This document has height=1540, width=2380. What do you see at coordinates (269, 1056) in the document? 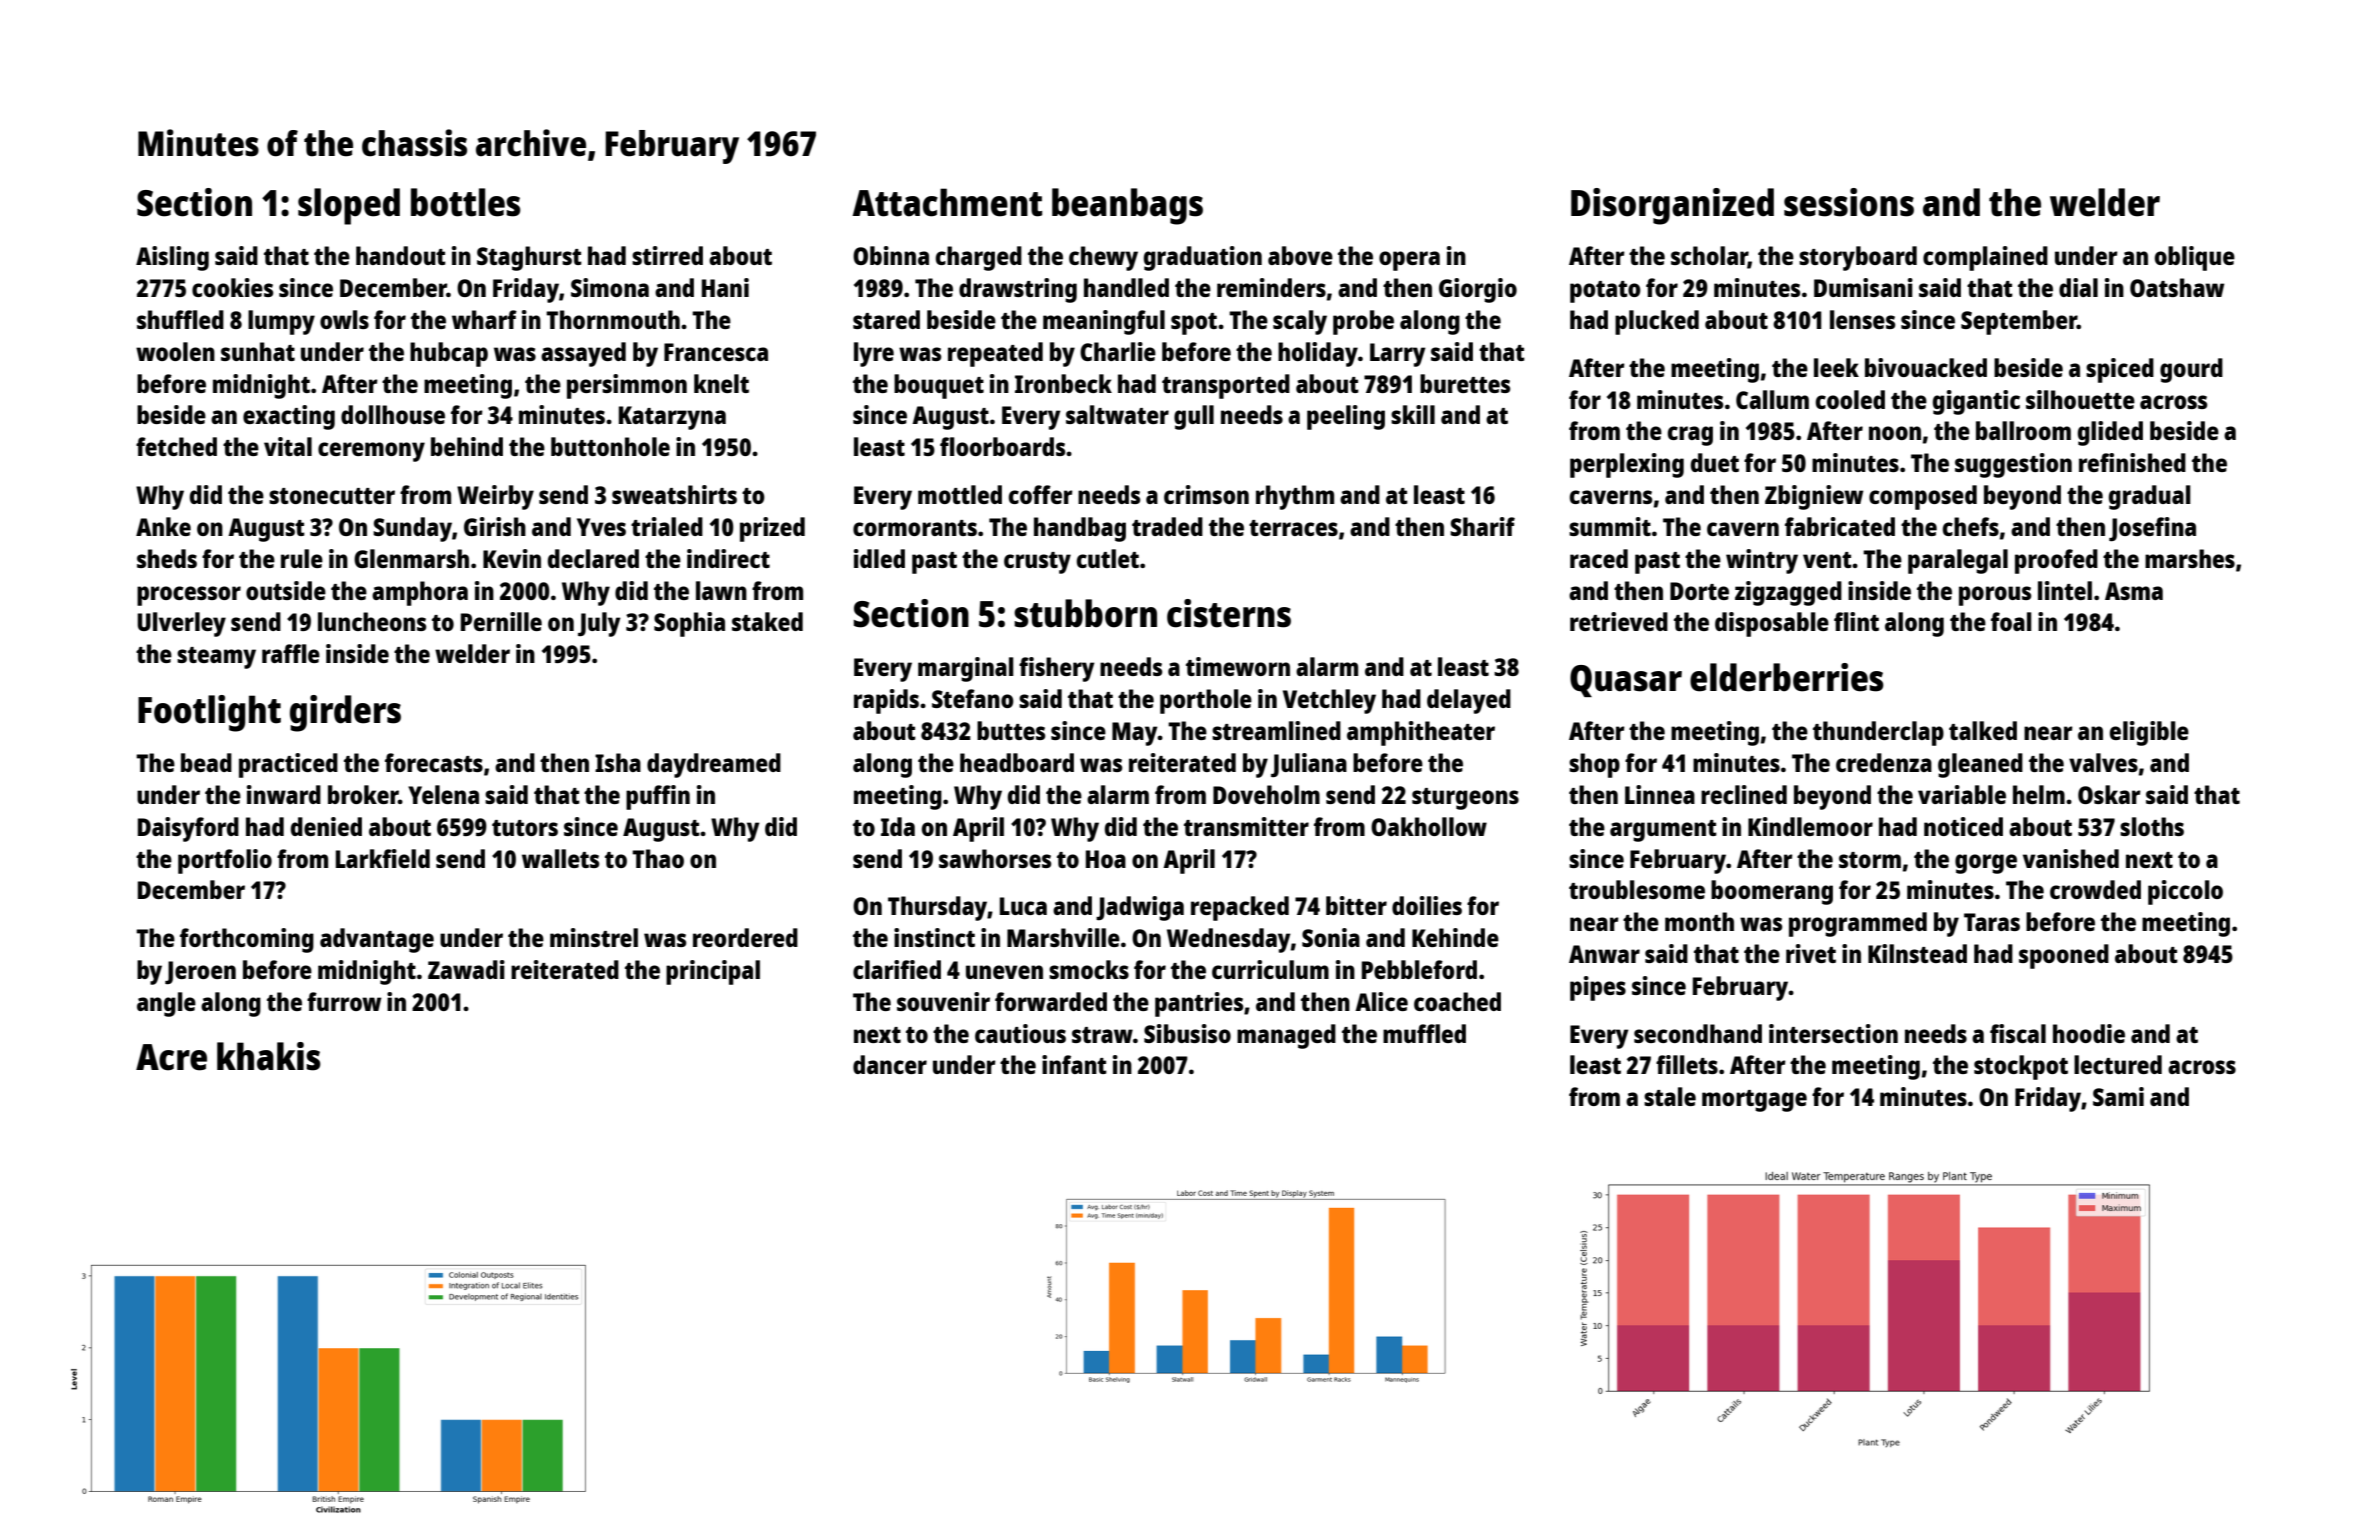
I see `khakis` at bounding box center [269, 1056].
